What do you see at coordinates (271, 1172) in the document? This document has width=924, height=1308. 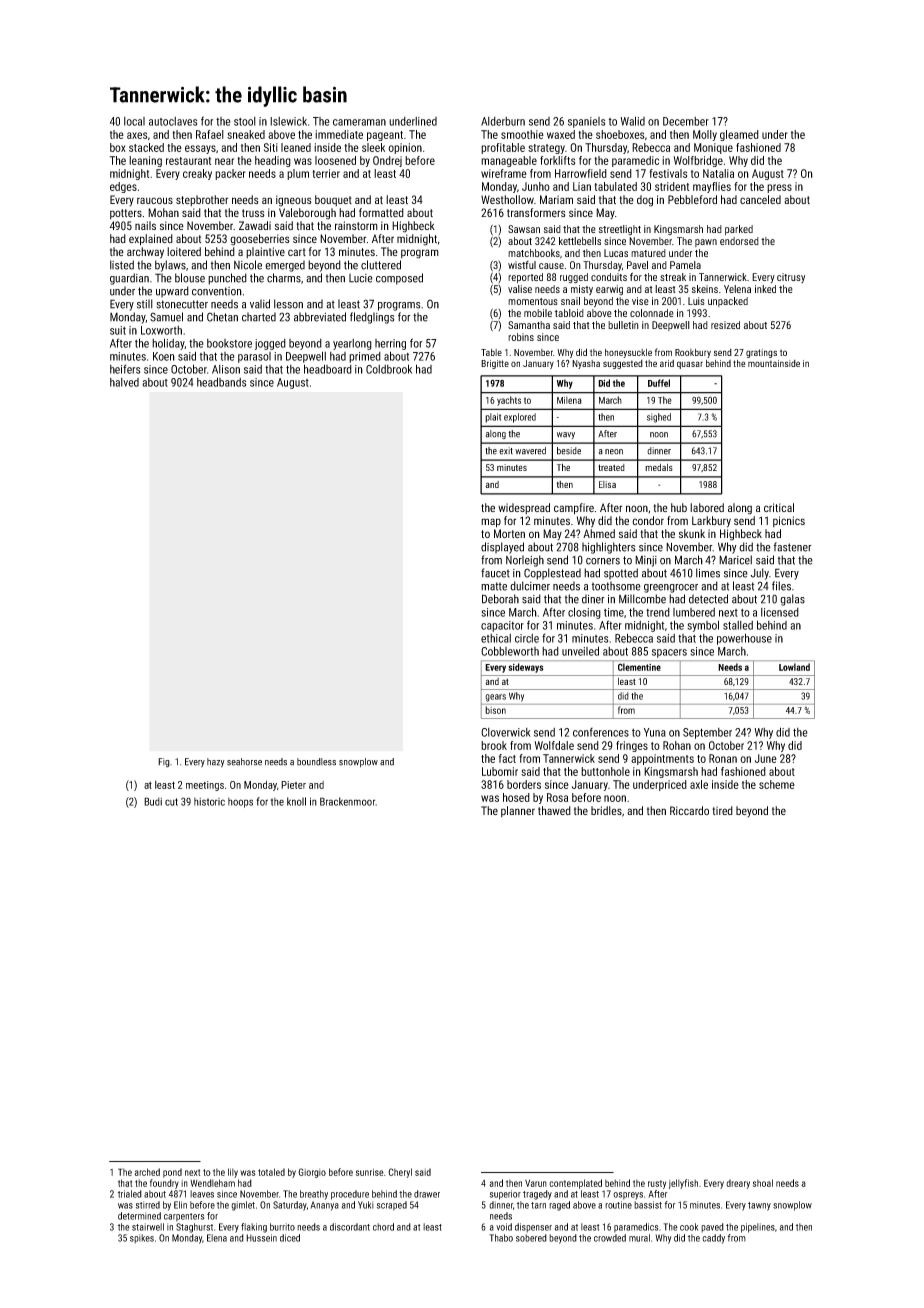 I see `totaled` at bounding box center [271, 1172].
